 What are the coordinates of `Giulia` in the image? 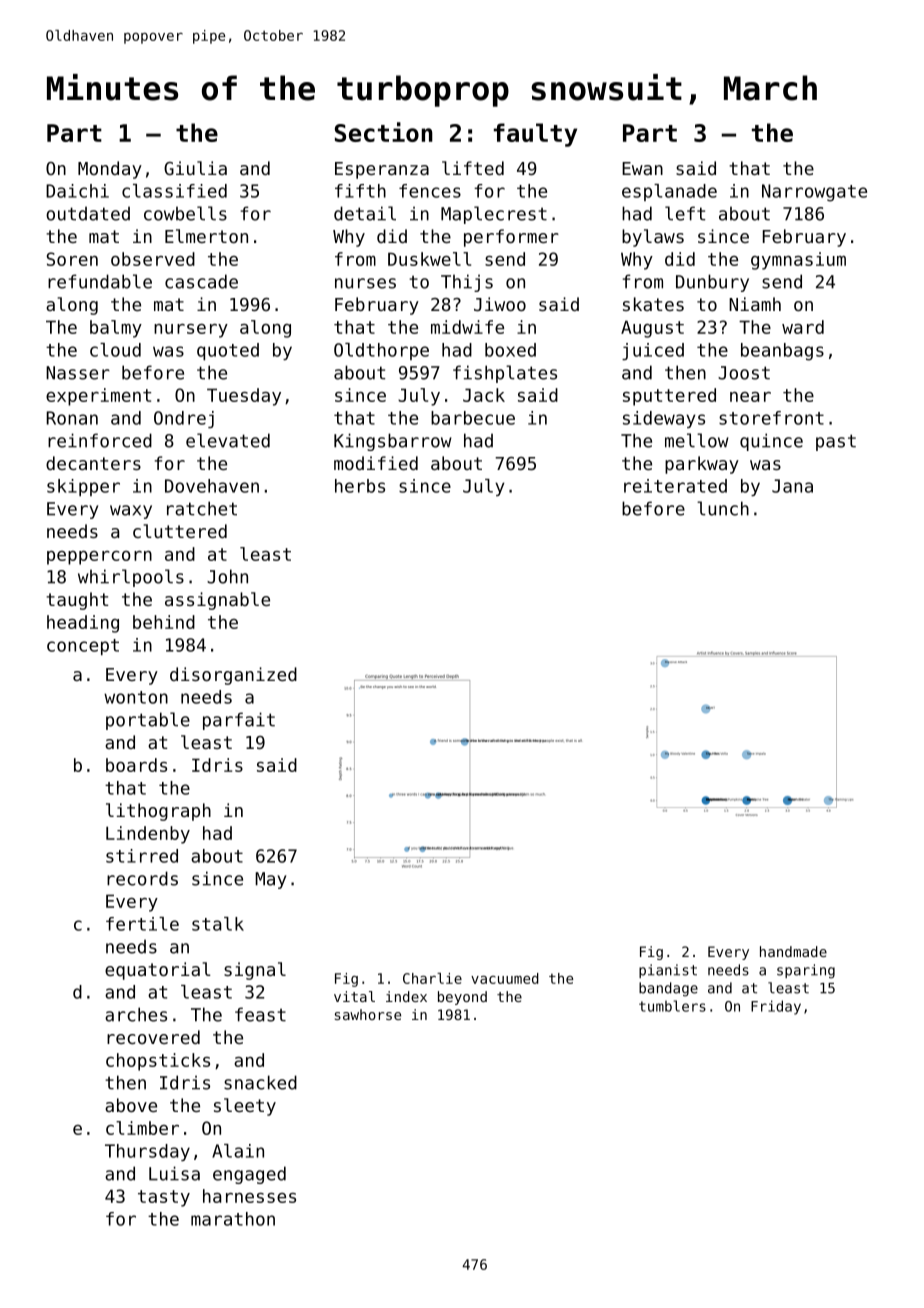 It's located at (195, 168).
